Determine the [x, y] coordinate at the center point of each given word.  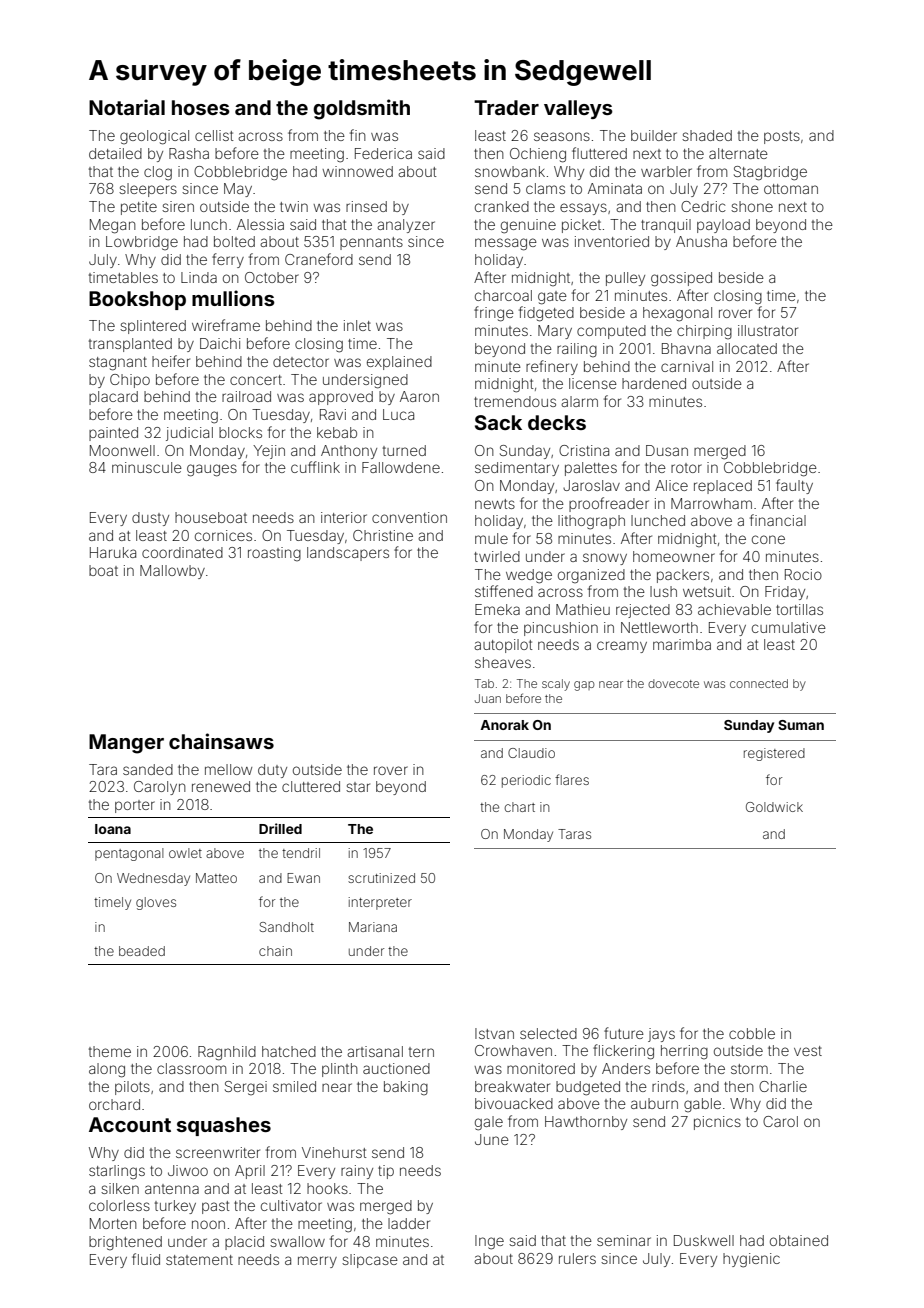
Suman [801, 725]
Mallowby [172, 572]
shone [752, 206]
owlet [185, 853]
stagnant [118, 364]
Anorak [504, 725]
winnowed [357, 171]
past [216, 1207]
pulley [625, 279]
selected [548, 1033]
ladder [409, 1223]
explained [399, 363]
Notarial [127, 107]
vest [808, 1051]
